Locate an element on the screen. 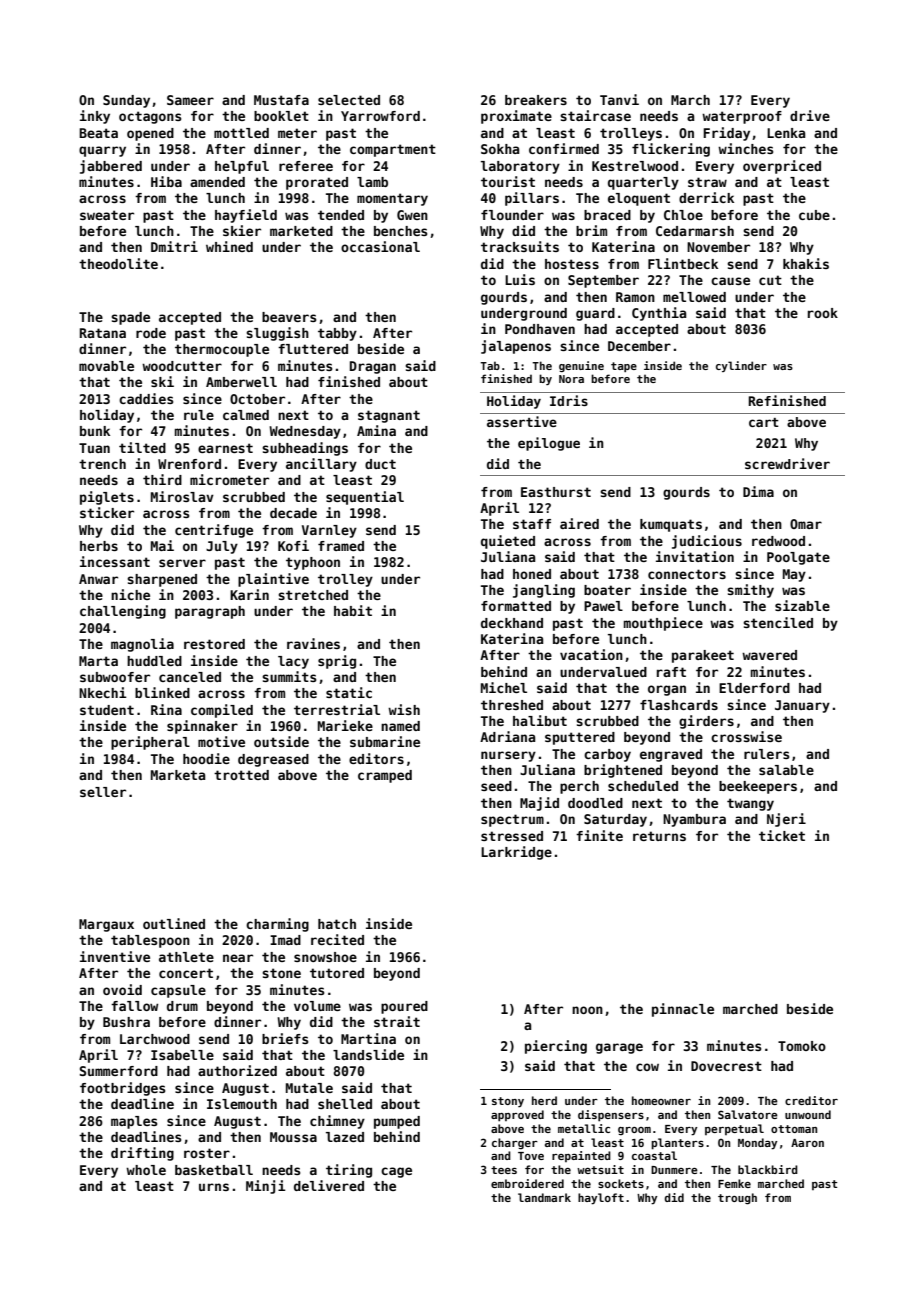 Image resolution: width=924 pixels, height=1308 pixels. carboy is located at coordinates (607, 755).
